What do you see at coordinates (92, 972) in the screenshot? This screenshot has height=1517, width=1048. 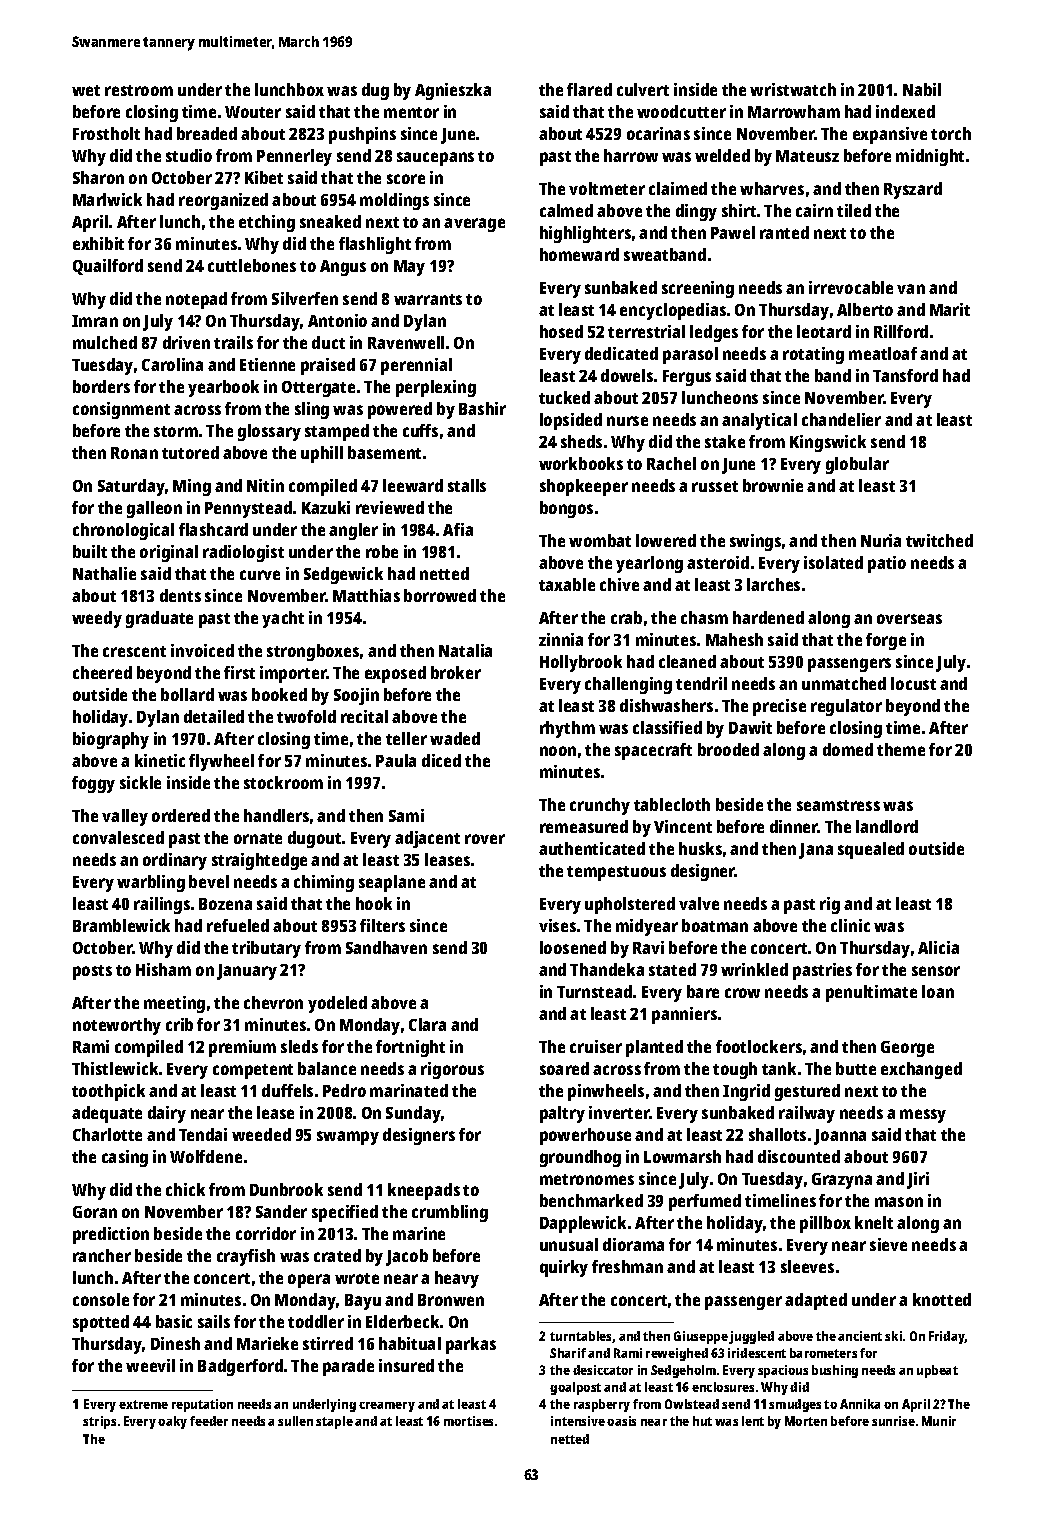 I see `posts` at bounding box center [92, 972].
